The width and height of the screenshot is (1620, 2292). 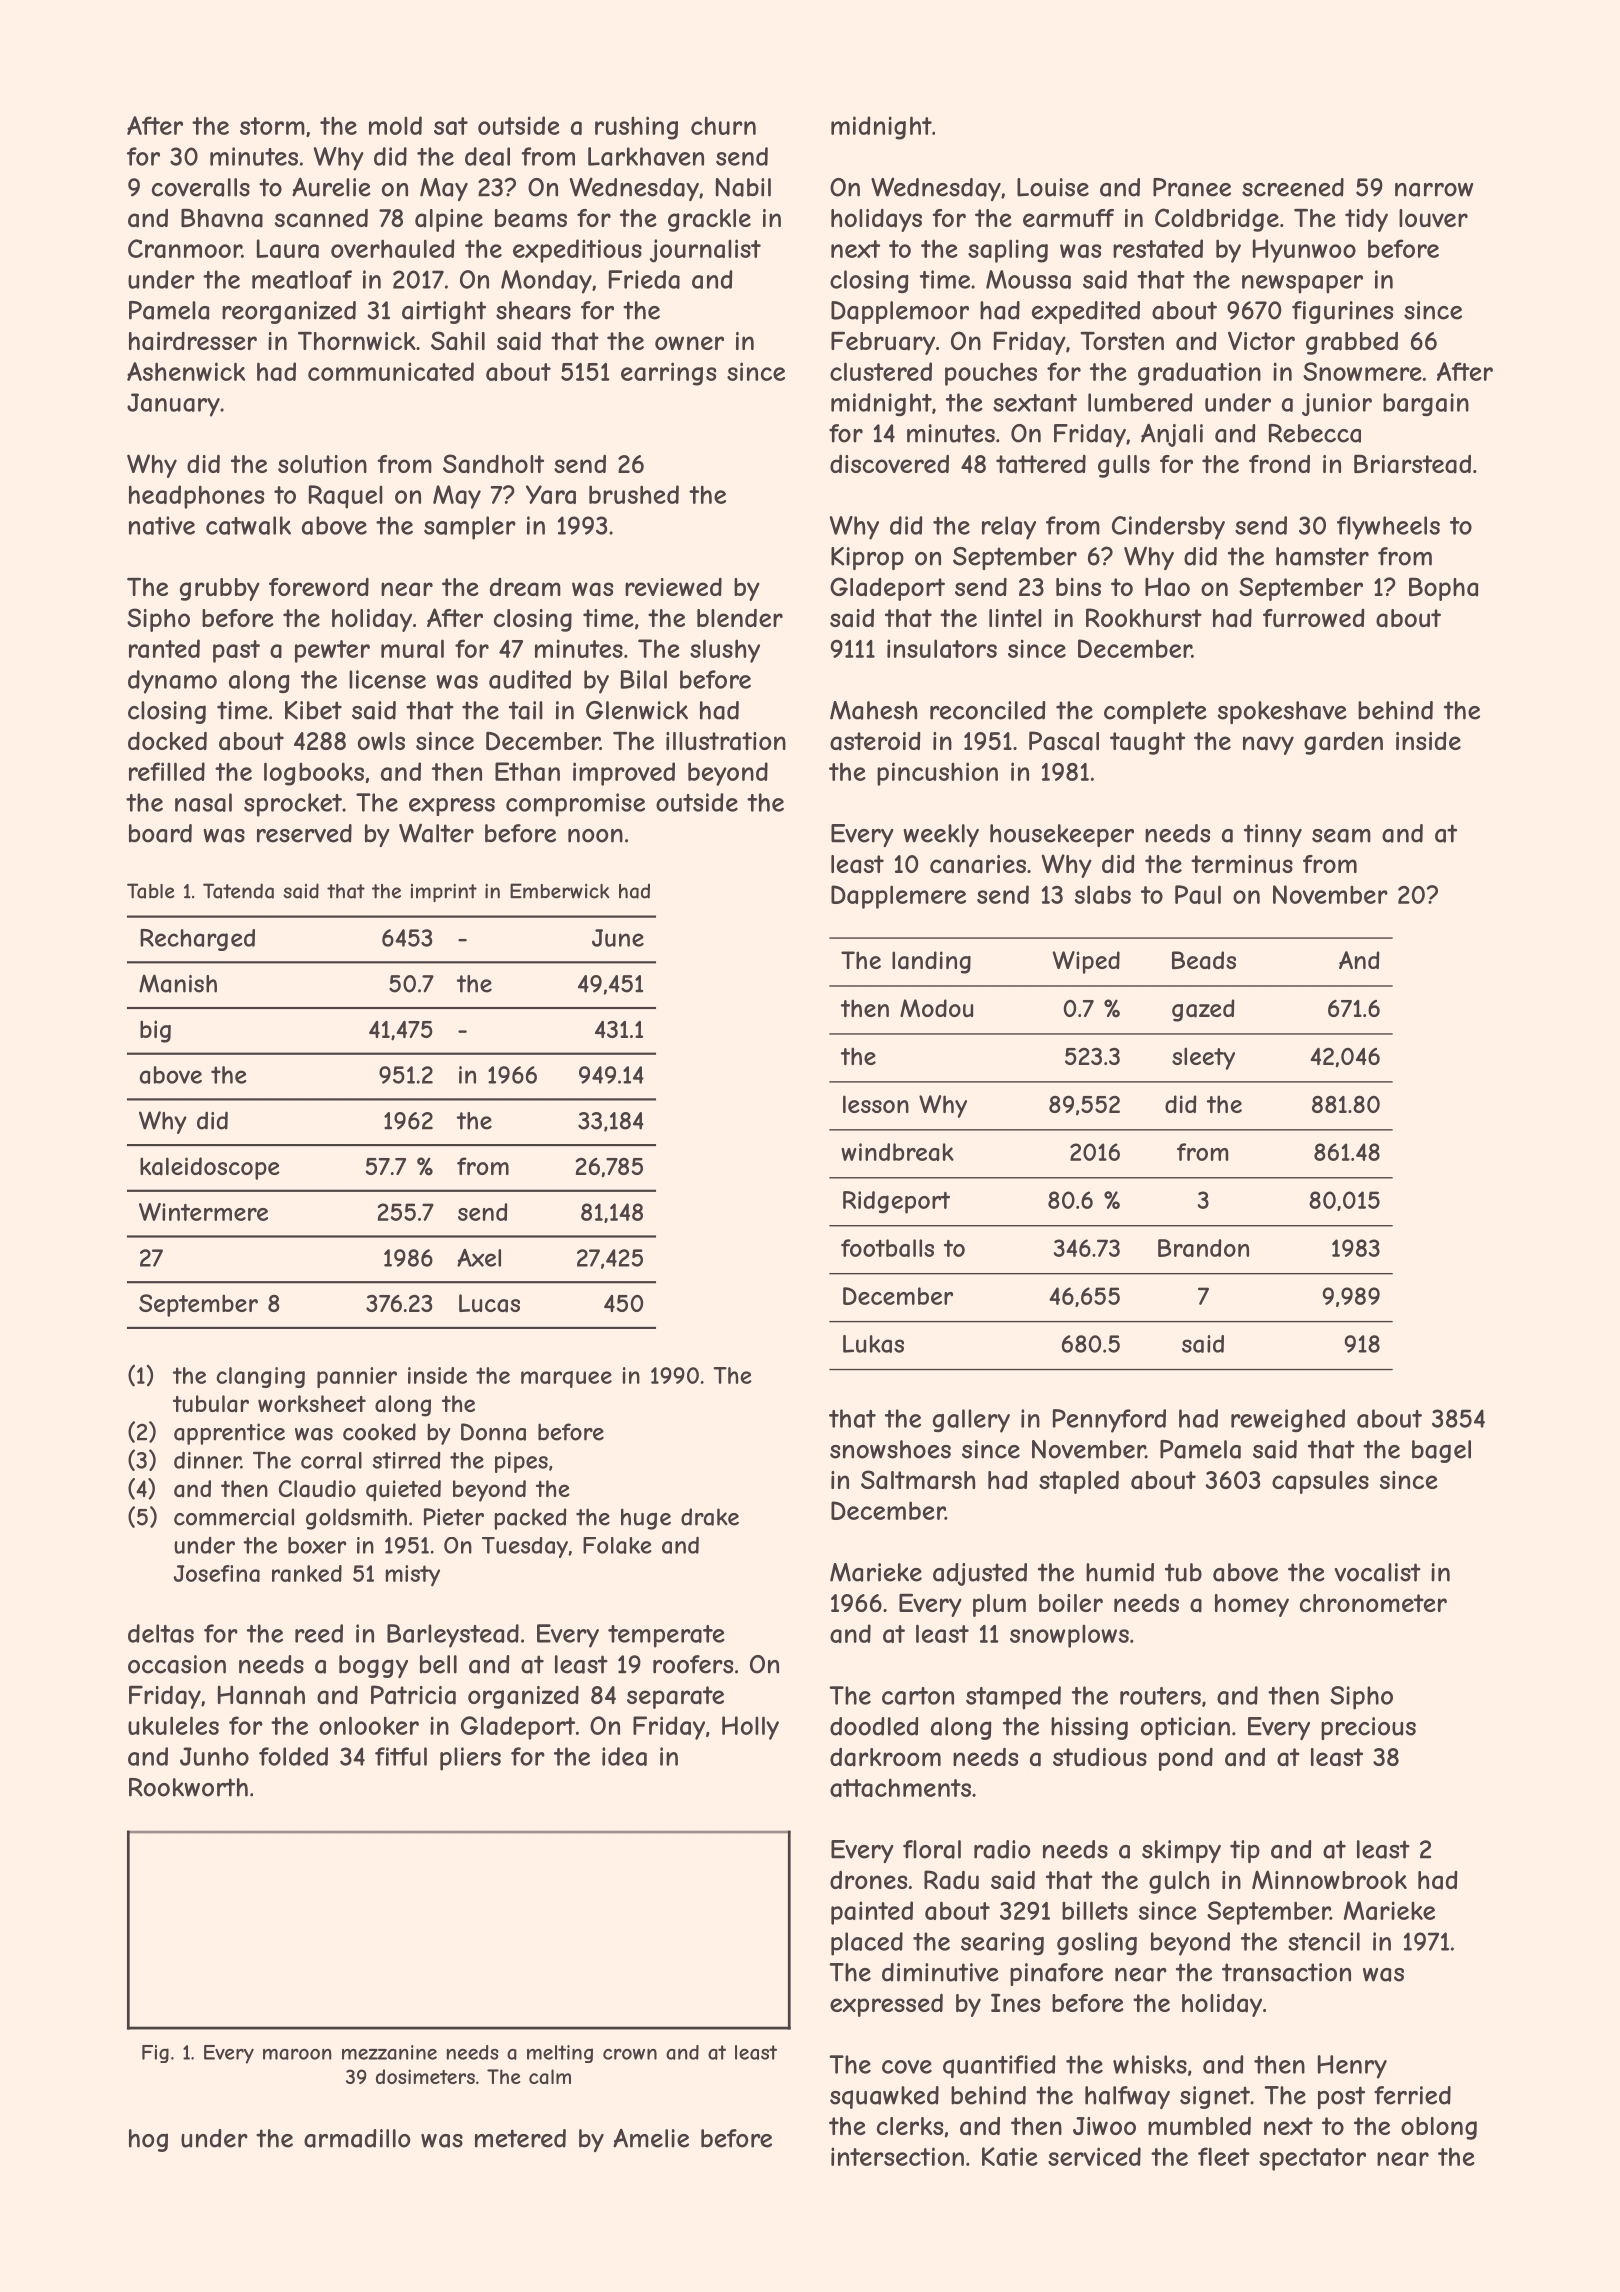 What do you see at coordinates (196, 497) in the screenshot?
I see `headphones` at bounding box center [196, 497].
